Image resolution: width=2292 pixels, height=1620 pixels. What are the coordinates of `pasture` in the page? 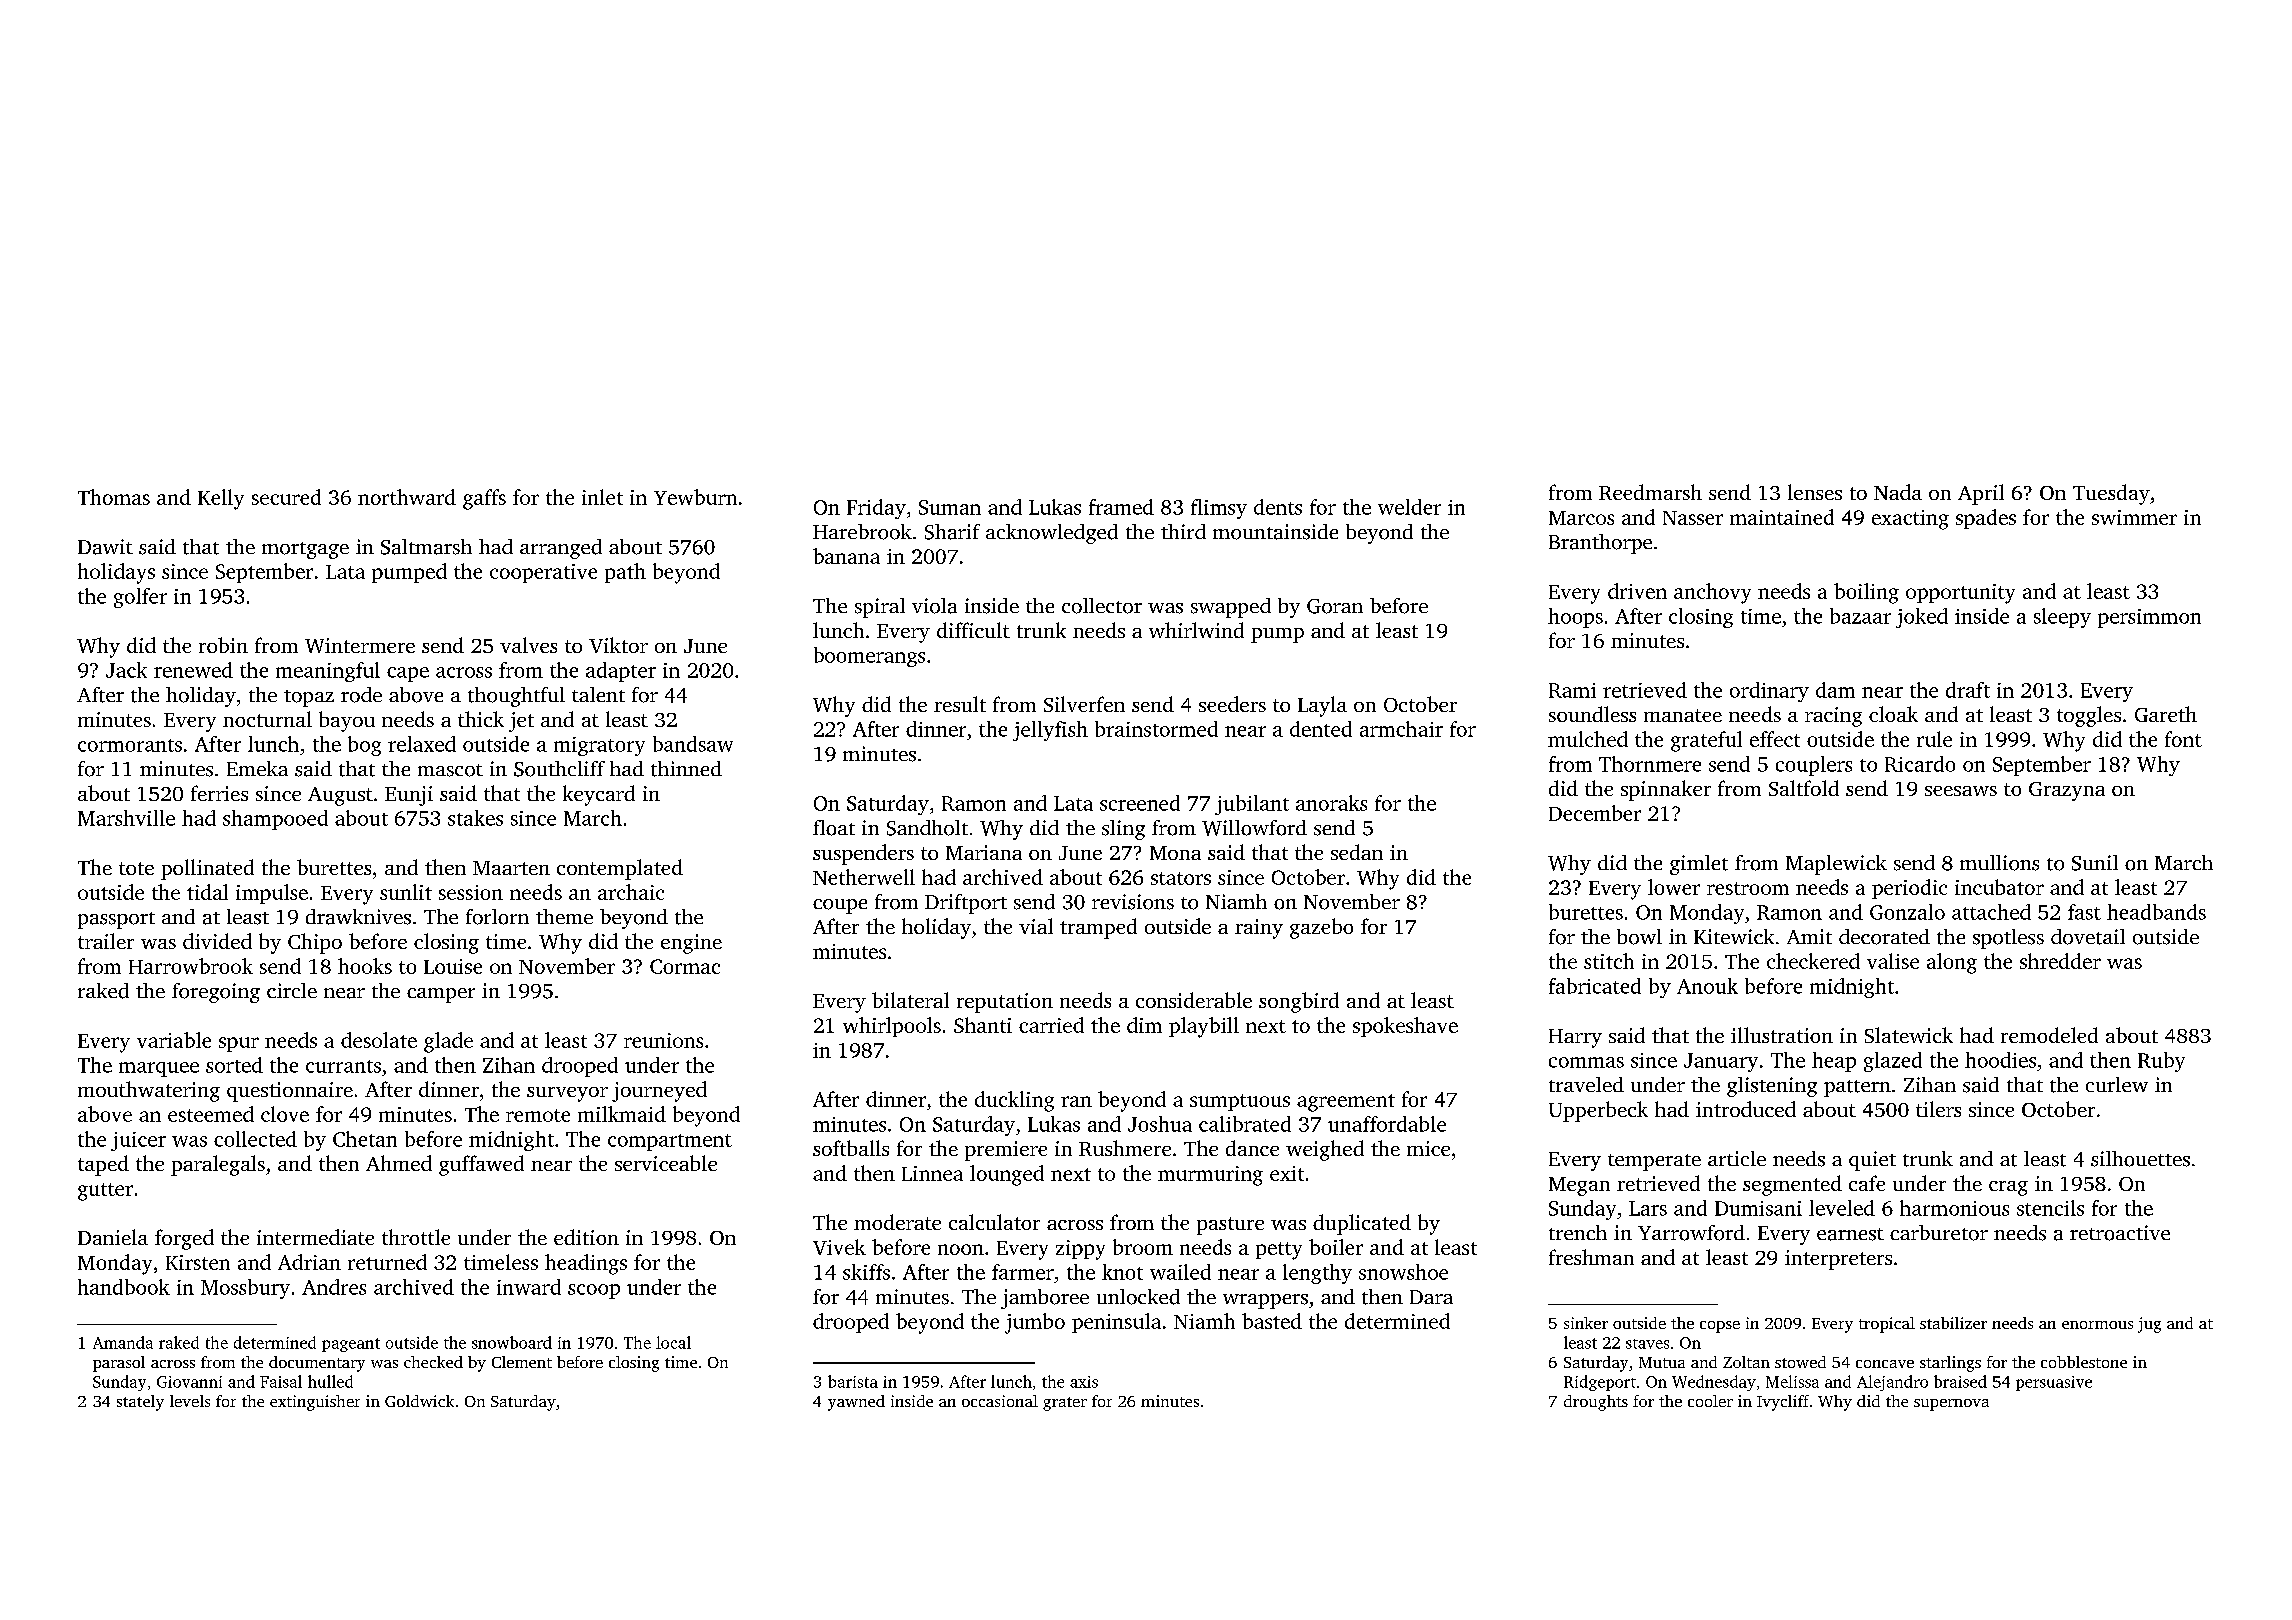 It's located at (1230, 1226).
